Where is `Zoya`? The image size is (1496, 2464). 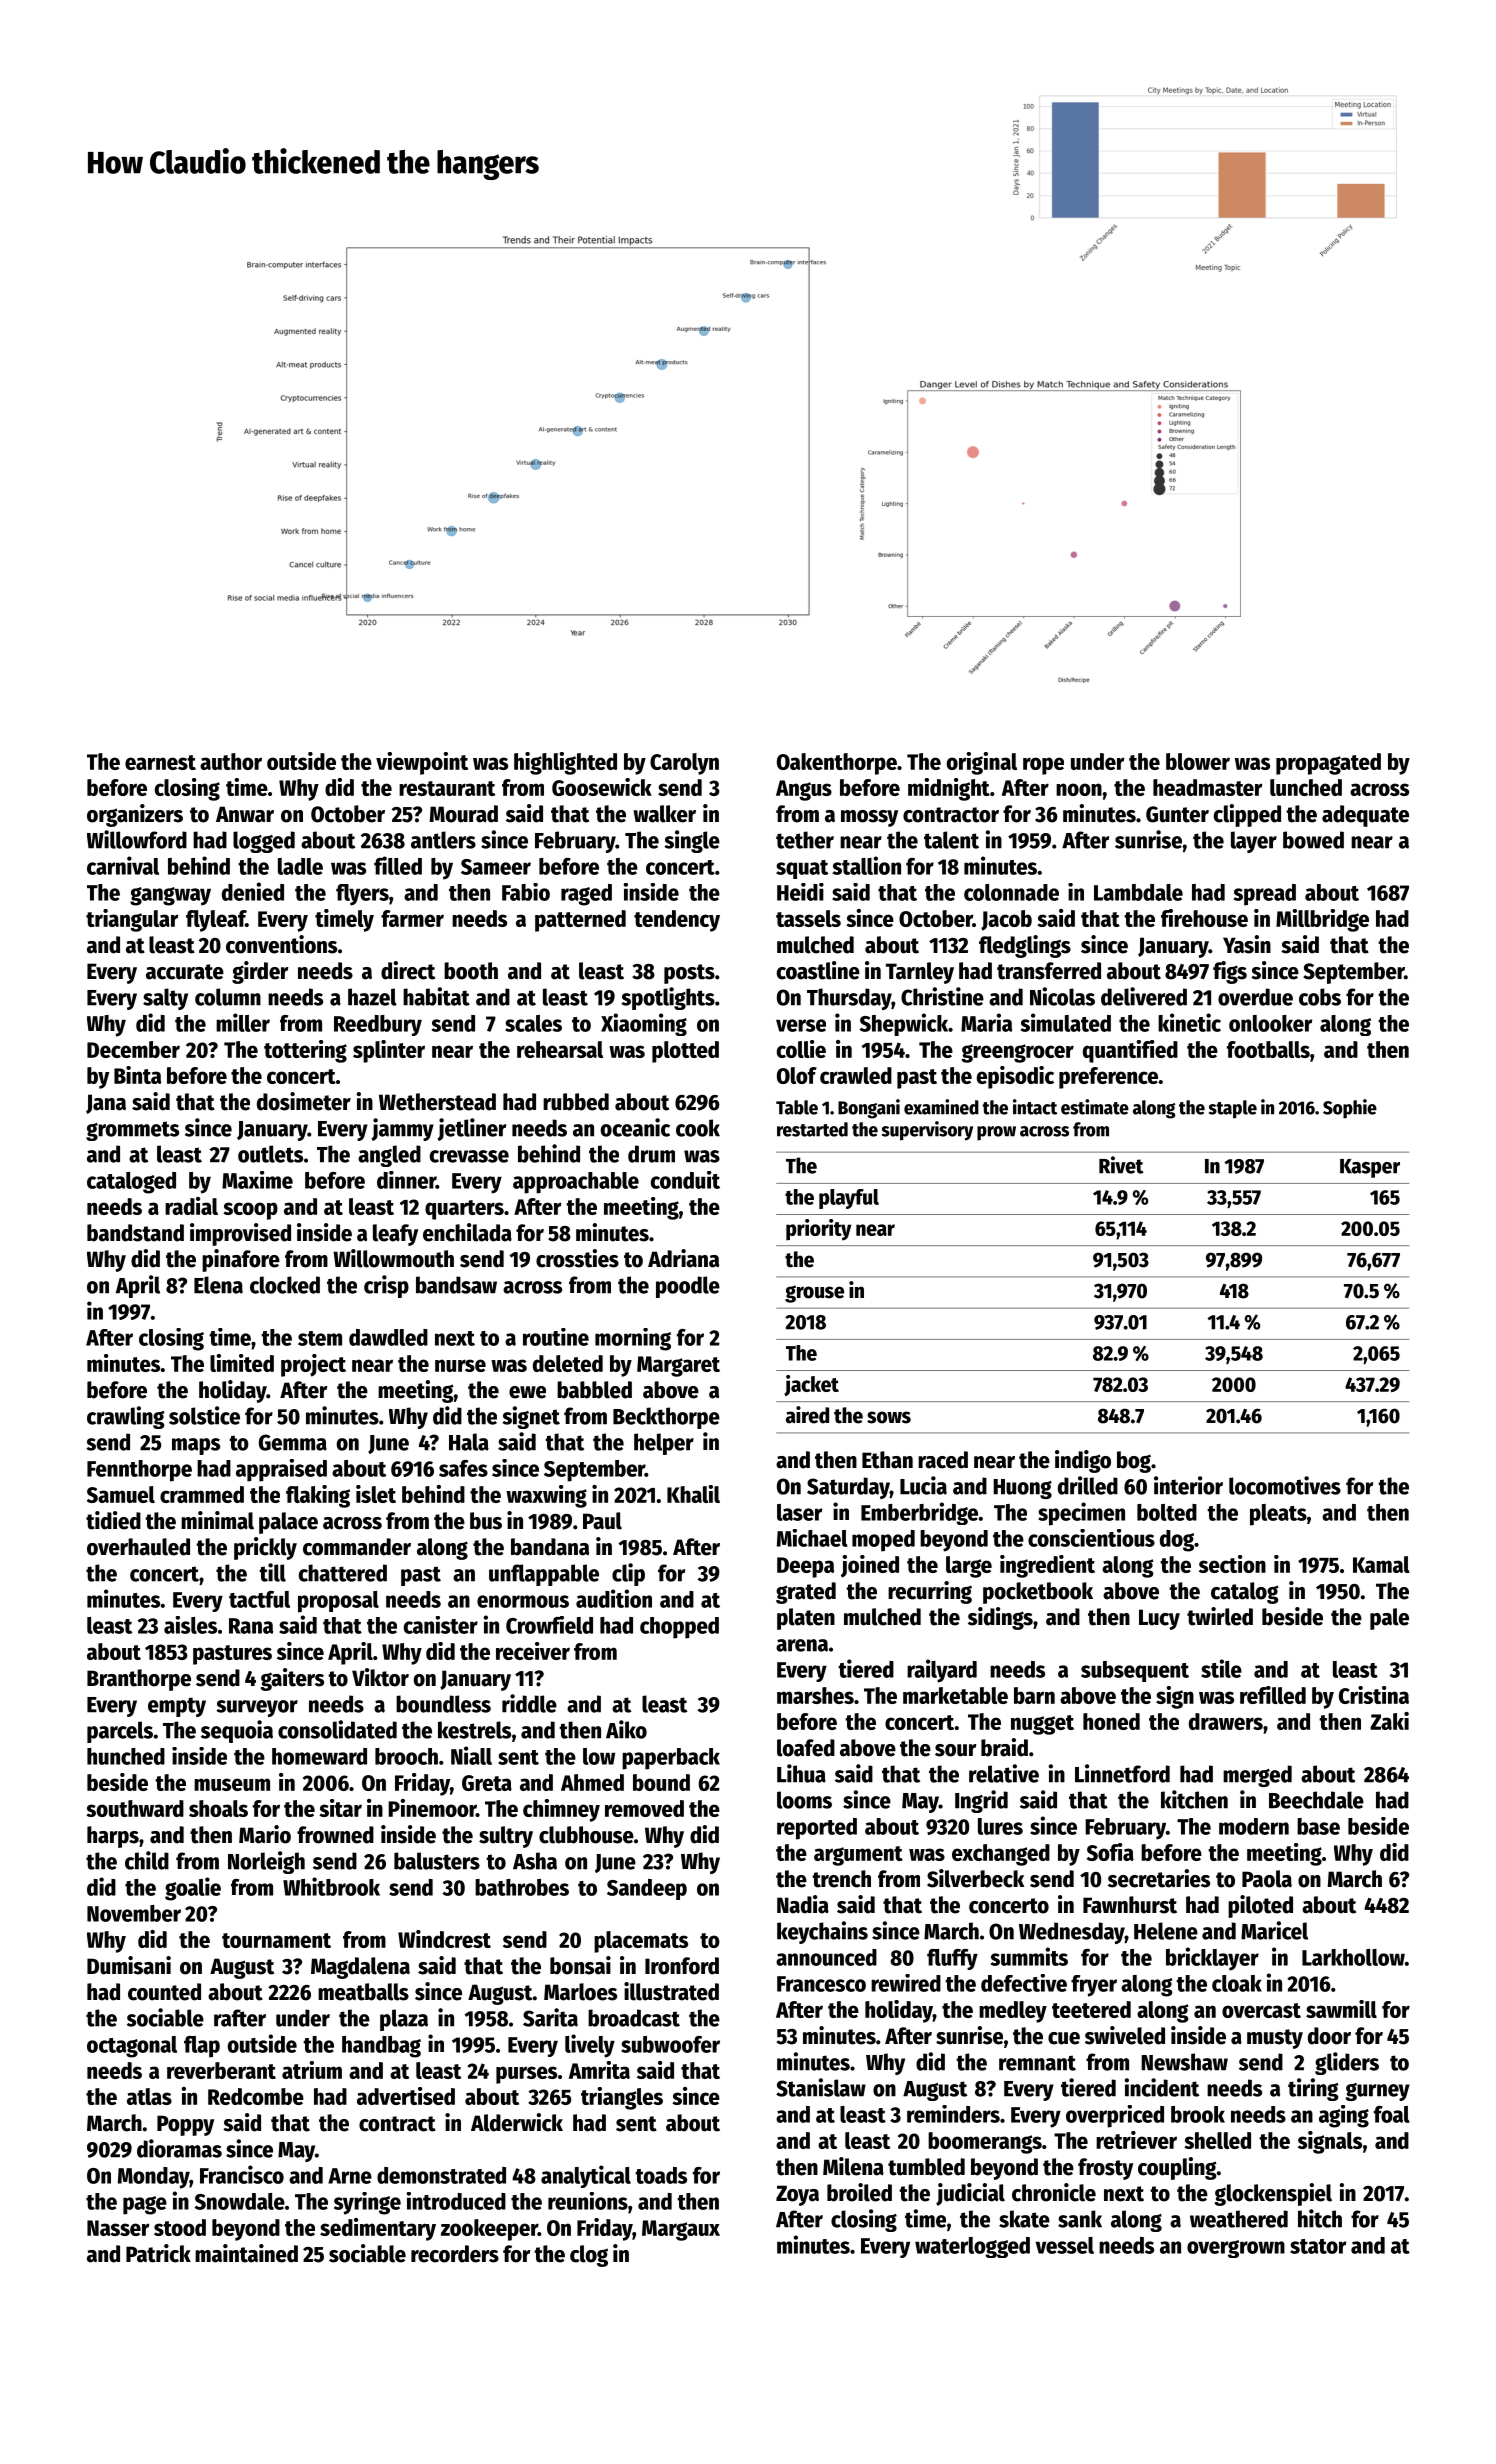
Zoya is located at coordinates (797, 2195).
